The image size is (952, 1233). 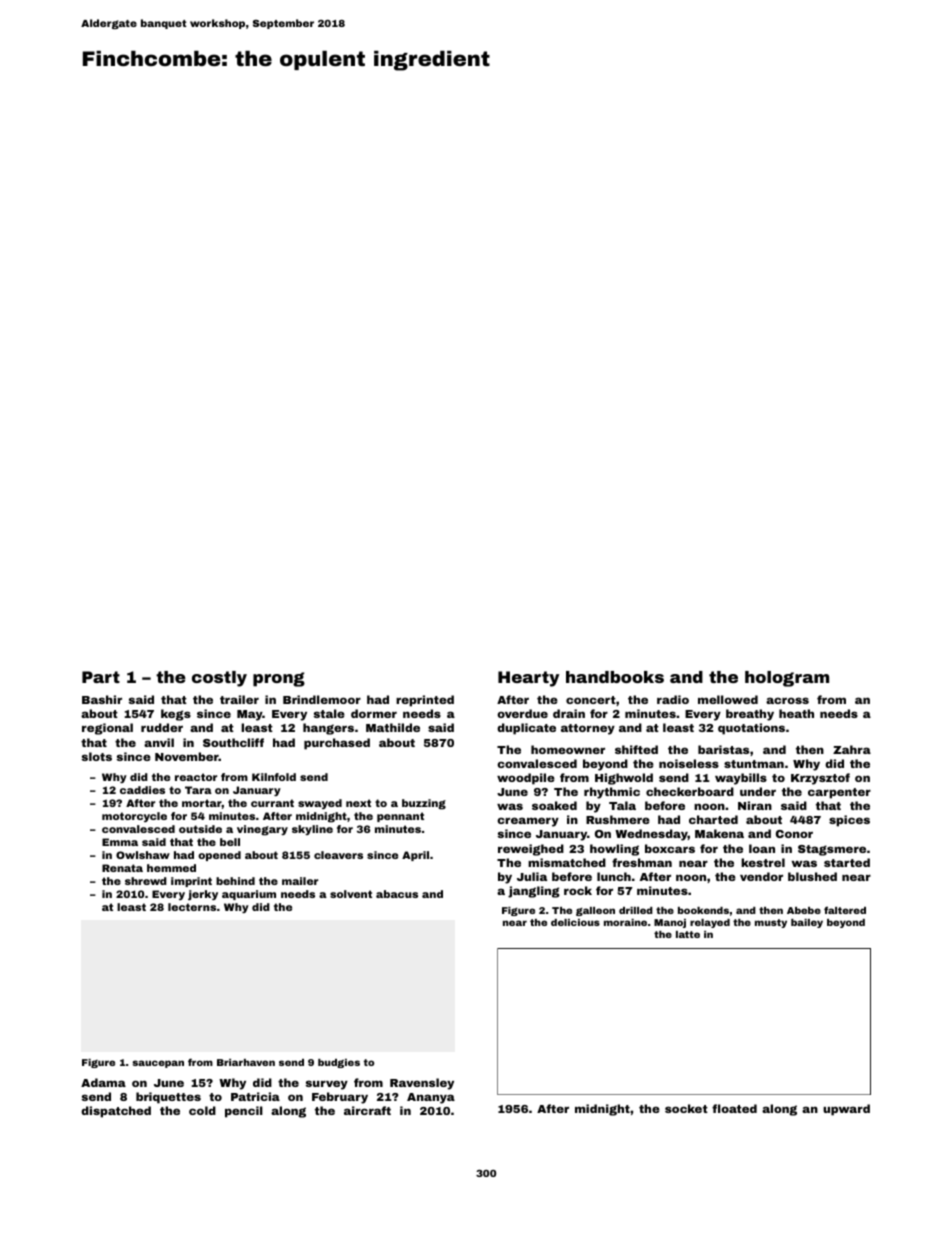 What do you see at coordinates (528, 679) in the screenshot?
I see `Hearty` at bounding box center [528, 679].
